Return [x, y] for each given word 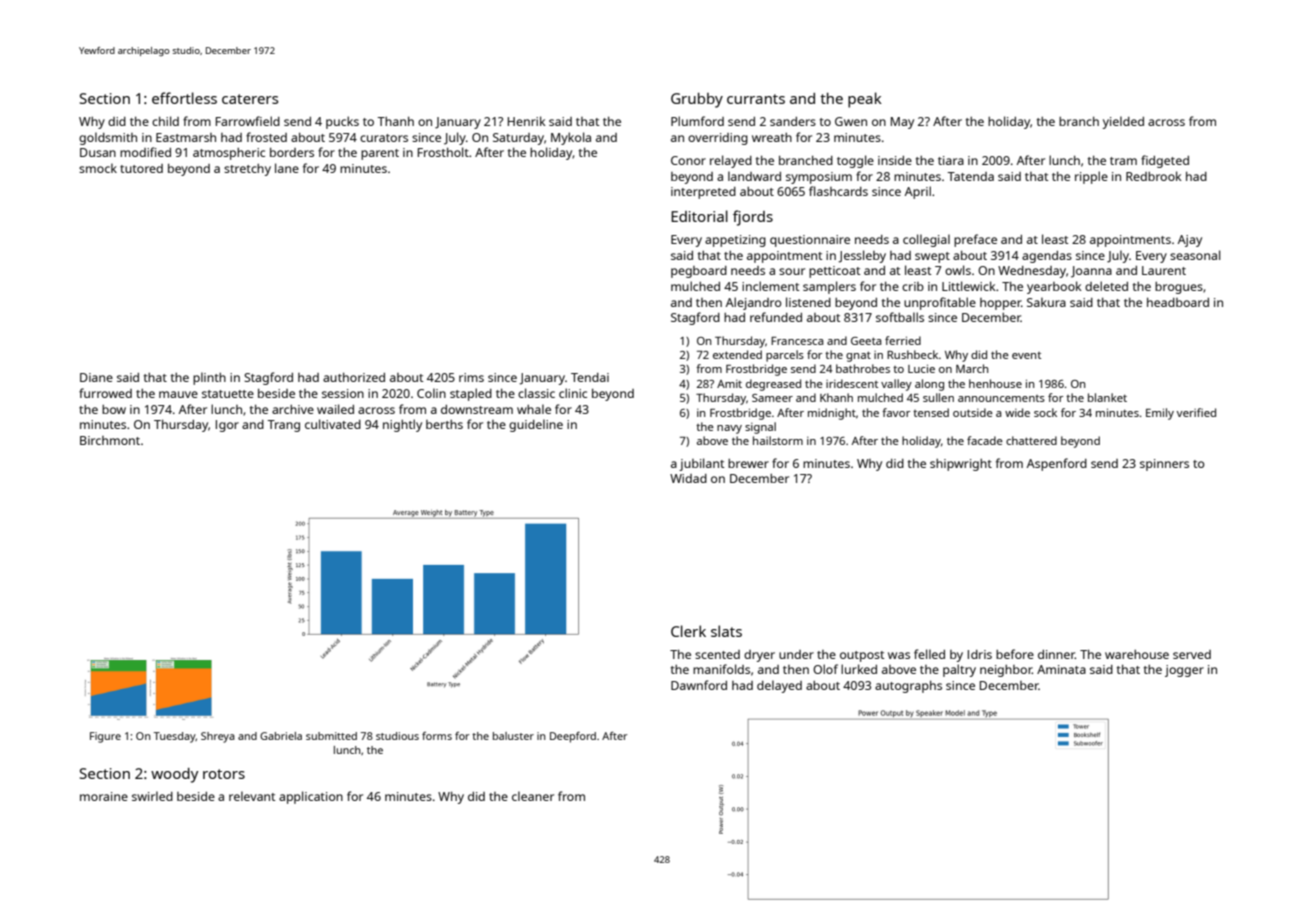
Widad [688, 478]
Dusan [98, 152]
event [1026, 355]
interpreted [703, 193]
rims [471, 377]
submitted [331, 736]
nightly [402, 425]
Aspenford [1057, 464]
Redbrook [1154, 176]
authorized [354, 377]
